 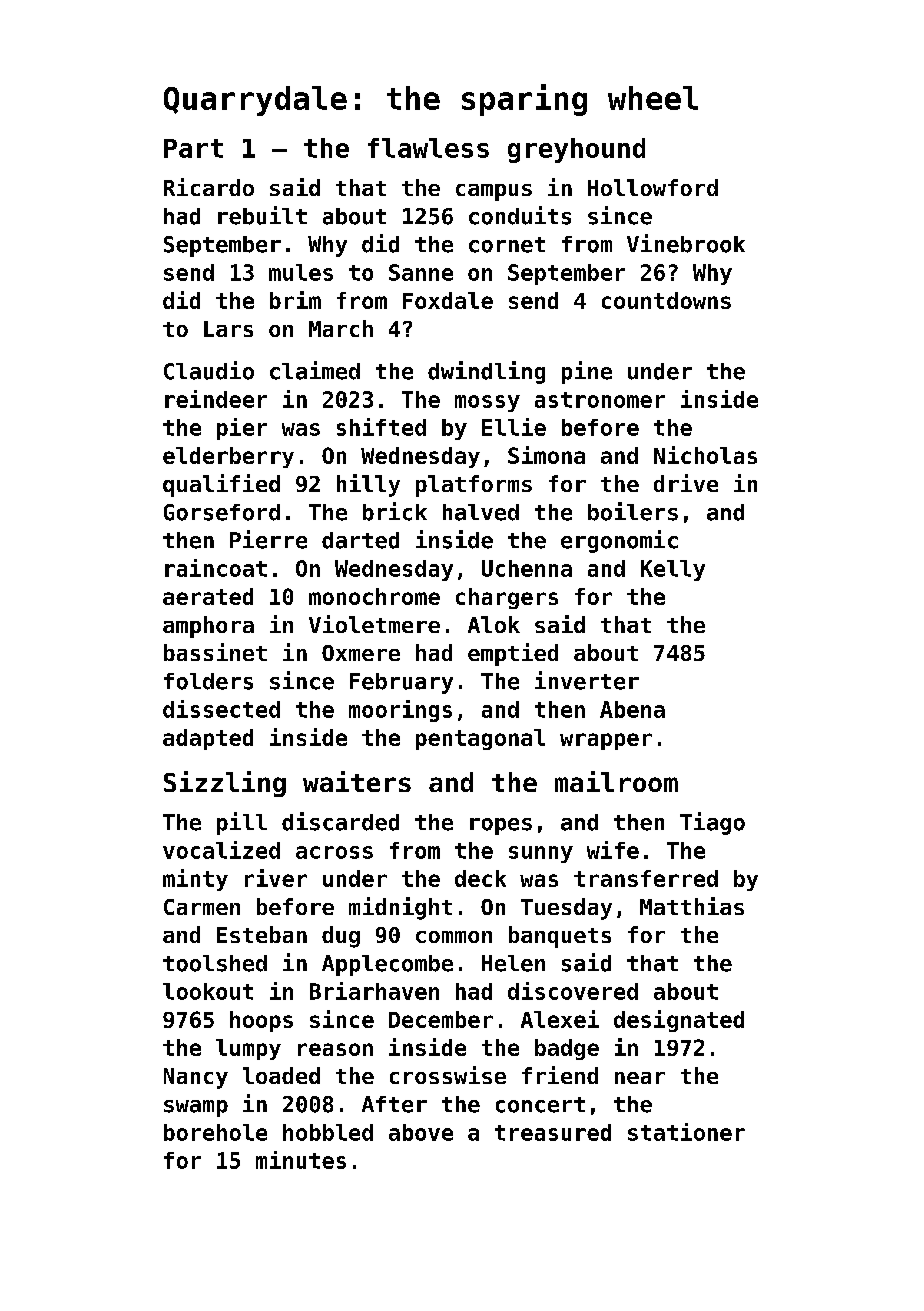 What do you see at coordinates (340, 821) in the screenshot?
I see `discarded` at bounding box center [340, 821].
